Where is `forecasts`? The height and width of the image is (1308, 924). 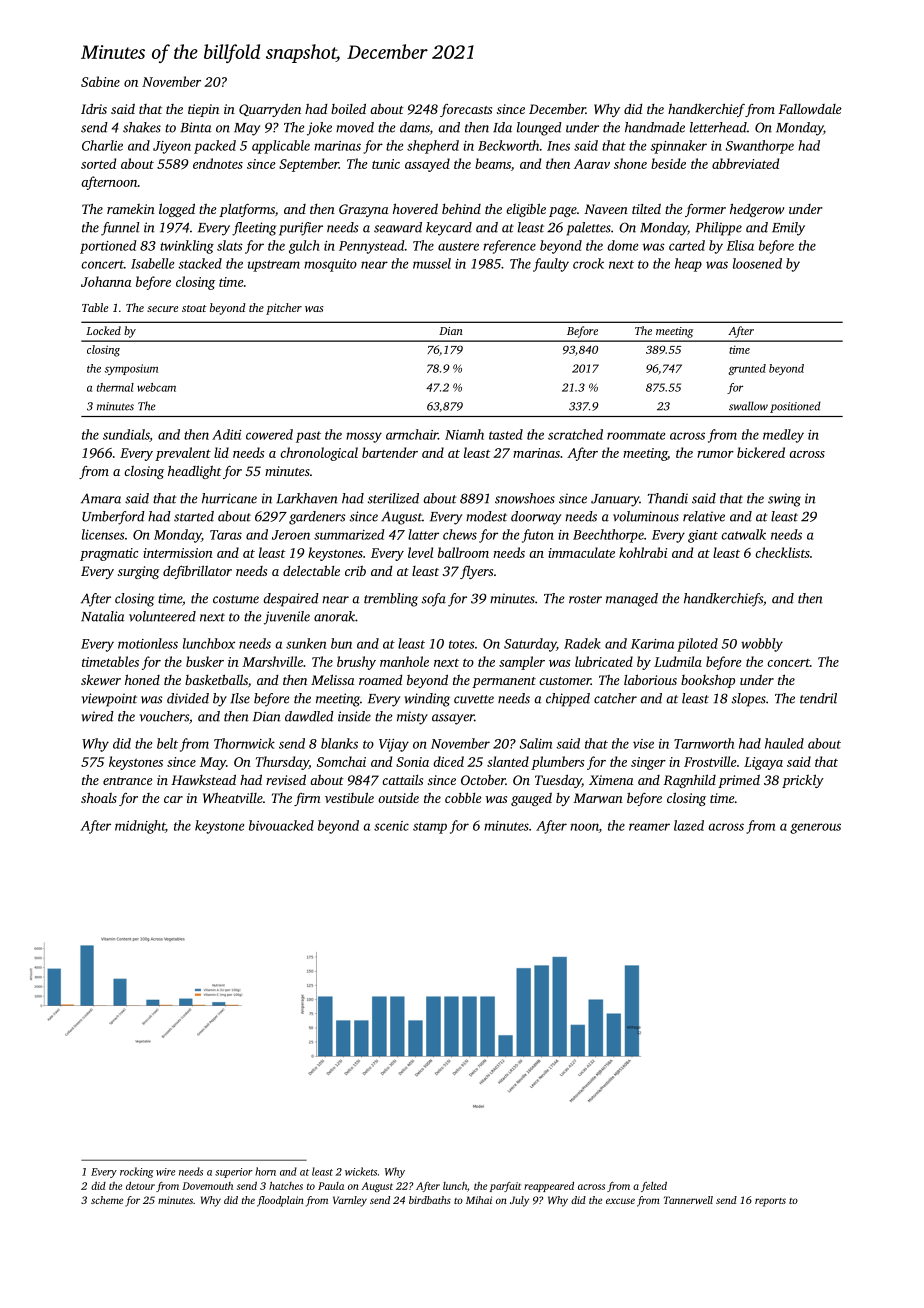 forecasts is located at coordinates (466, 110).
